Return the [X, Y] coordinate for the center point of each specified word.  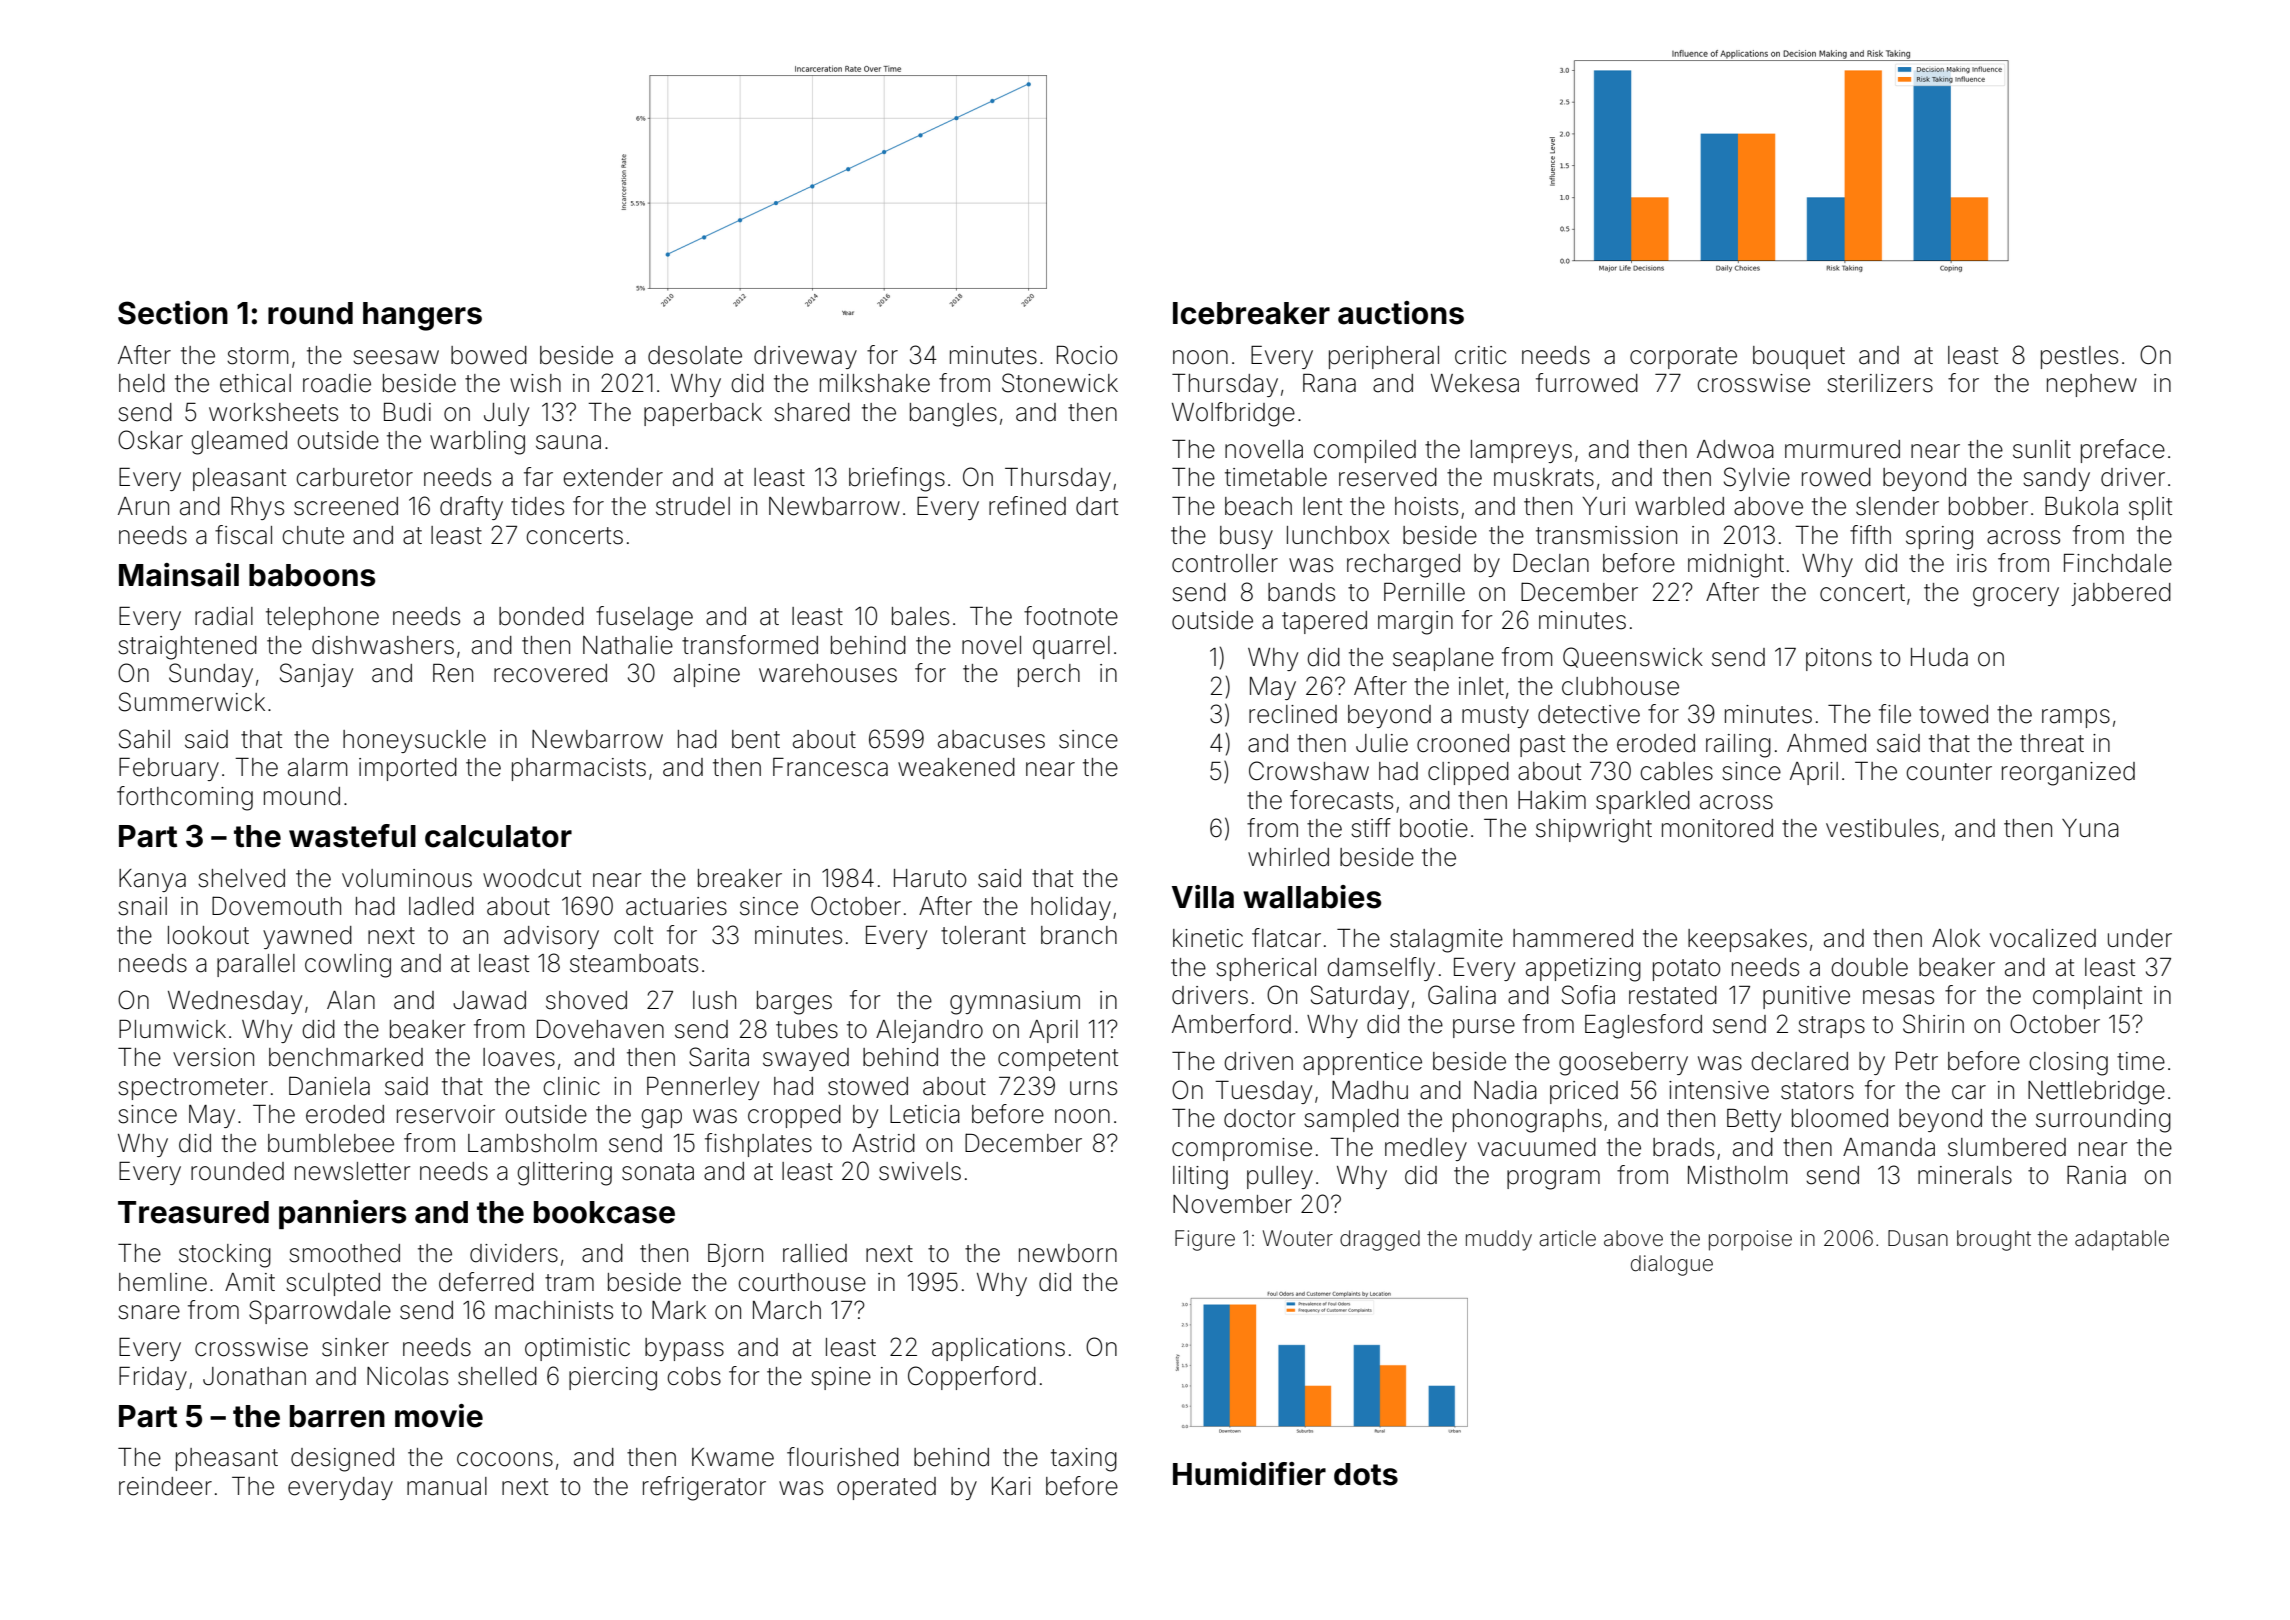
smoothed [344, 1253]
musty [1495, 717]
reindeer [165, 1486]
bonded [541, 616]
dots [1366, 1474]
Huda [1939, 657]
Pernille [1424, 592]
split [2150, 508]
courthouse [802, 1282]
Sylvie [1757, 479]
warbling [477, 443]
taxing [1084, 1460]
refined [1027, 506]
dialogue [1672, 1265]
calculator [498, 836]
